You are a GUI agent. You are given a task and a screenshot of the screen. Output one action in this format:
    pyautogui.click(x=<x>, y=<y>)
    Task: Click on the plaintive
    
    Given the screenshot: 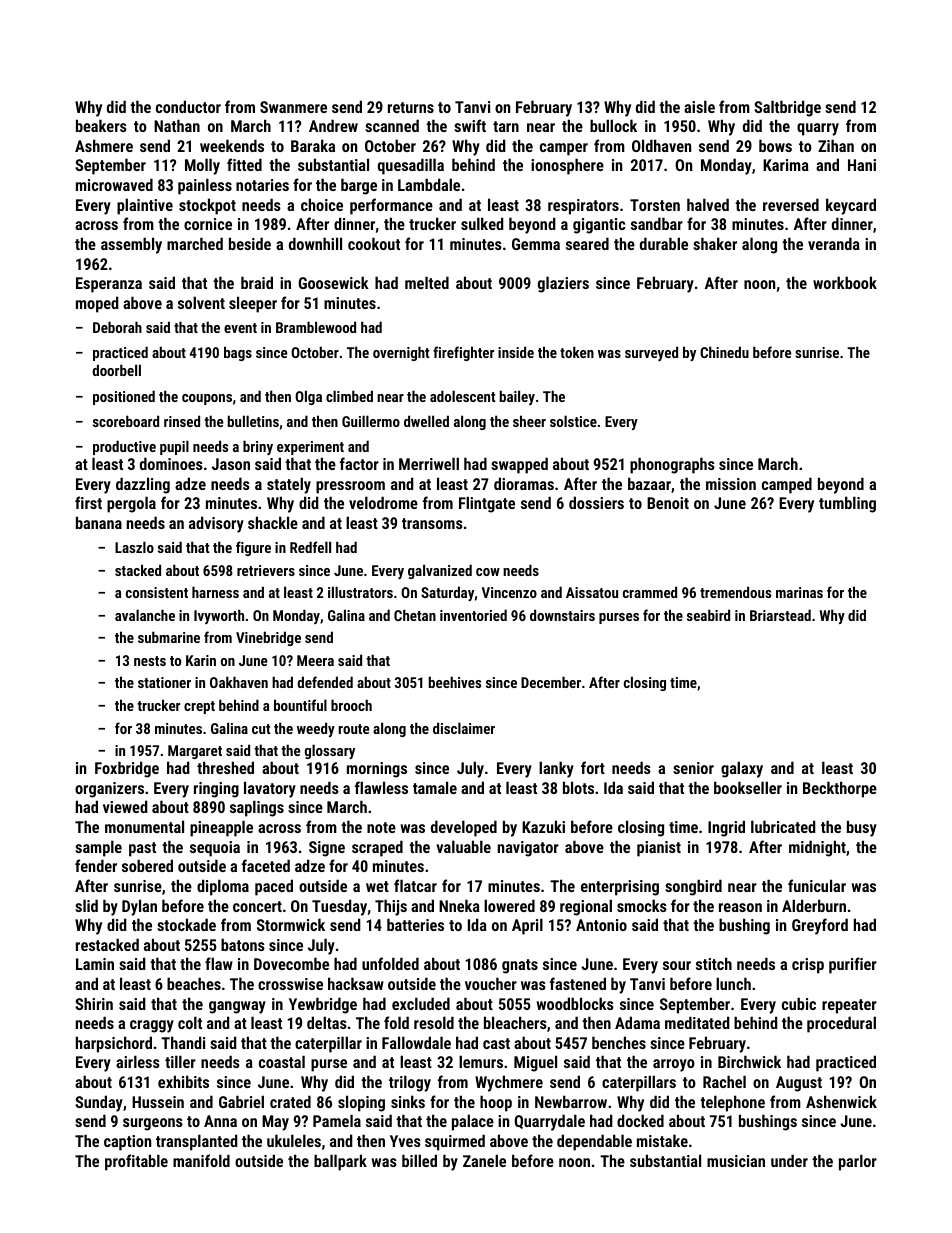 What is the action you would take?
    pyautogui.click(x=145, y=206)
